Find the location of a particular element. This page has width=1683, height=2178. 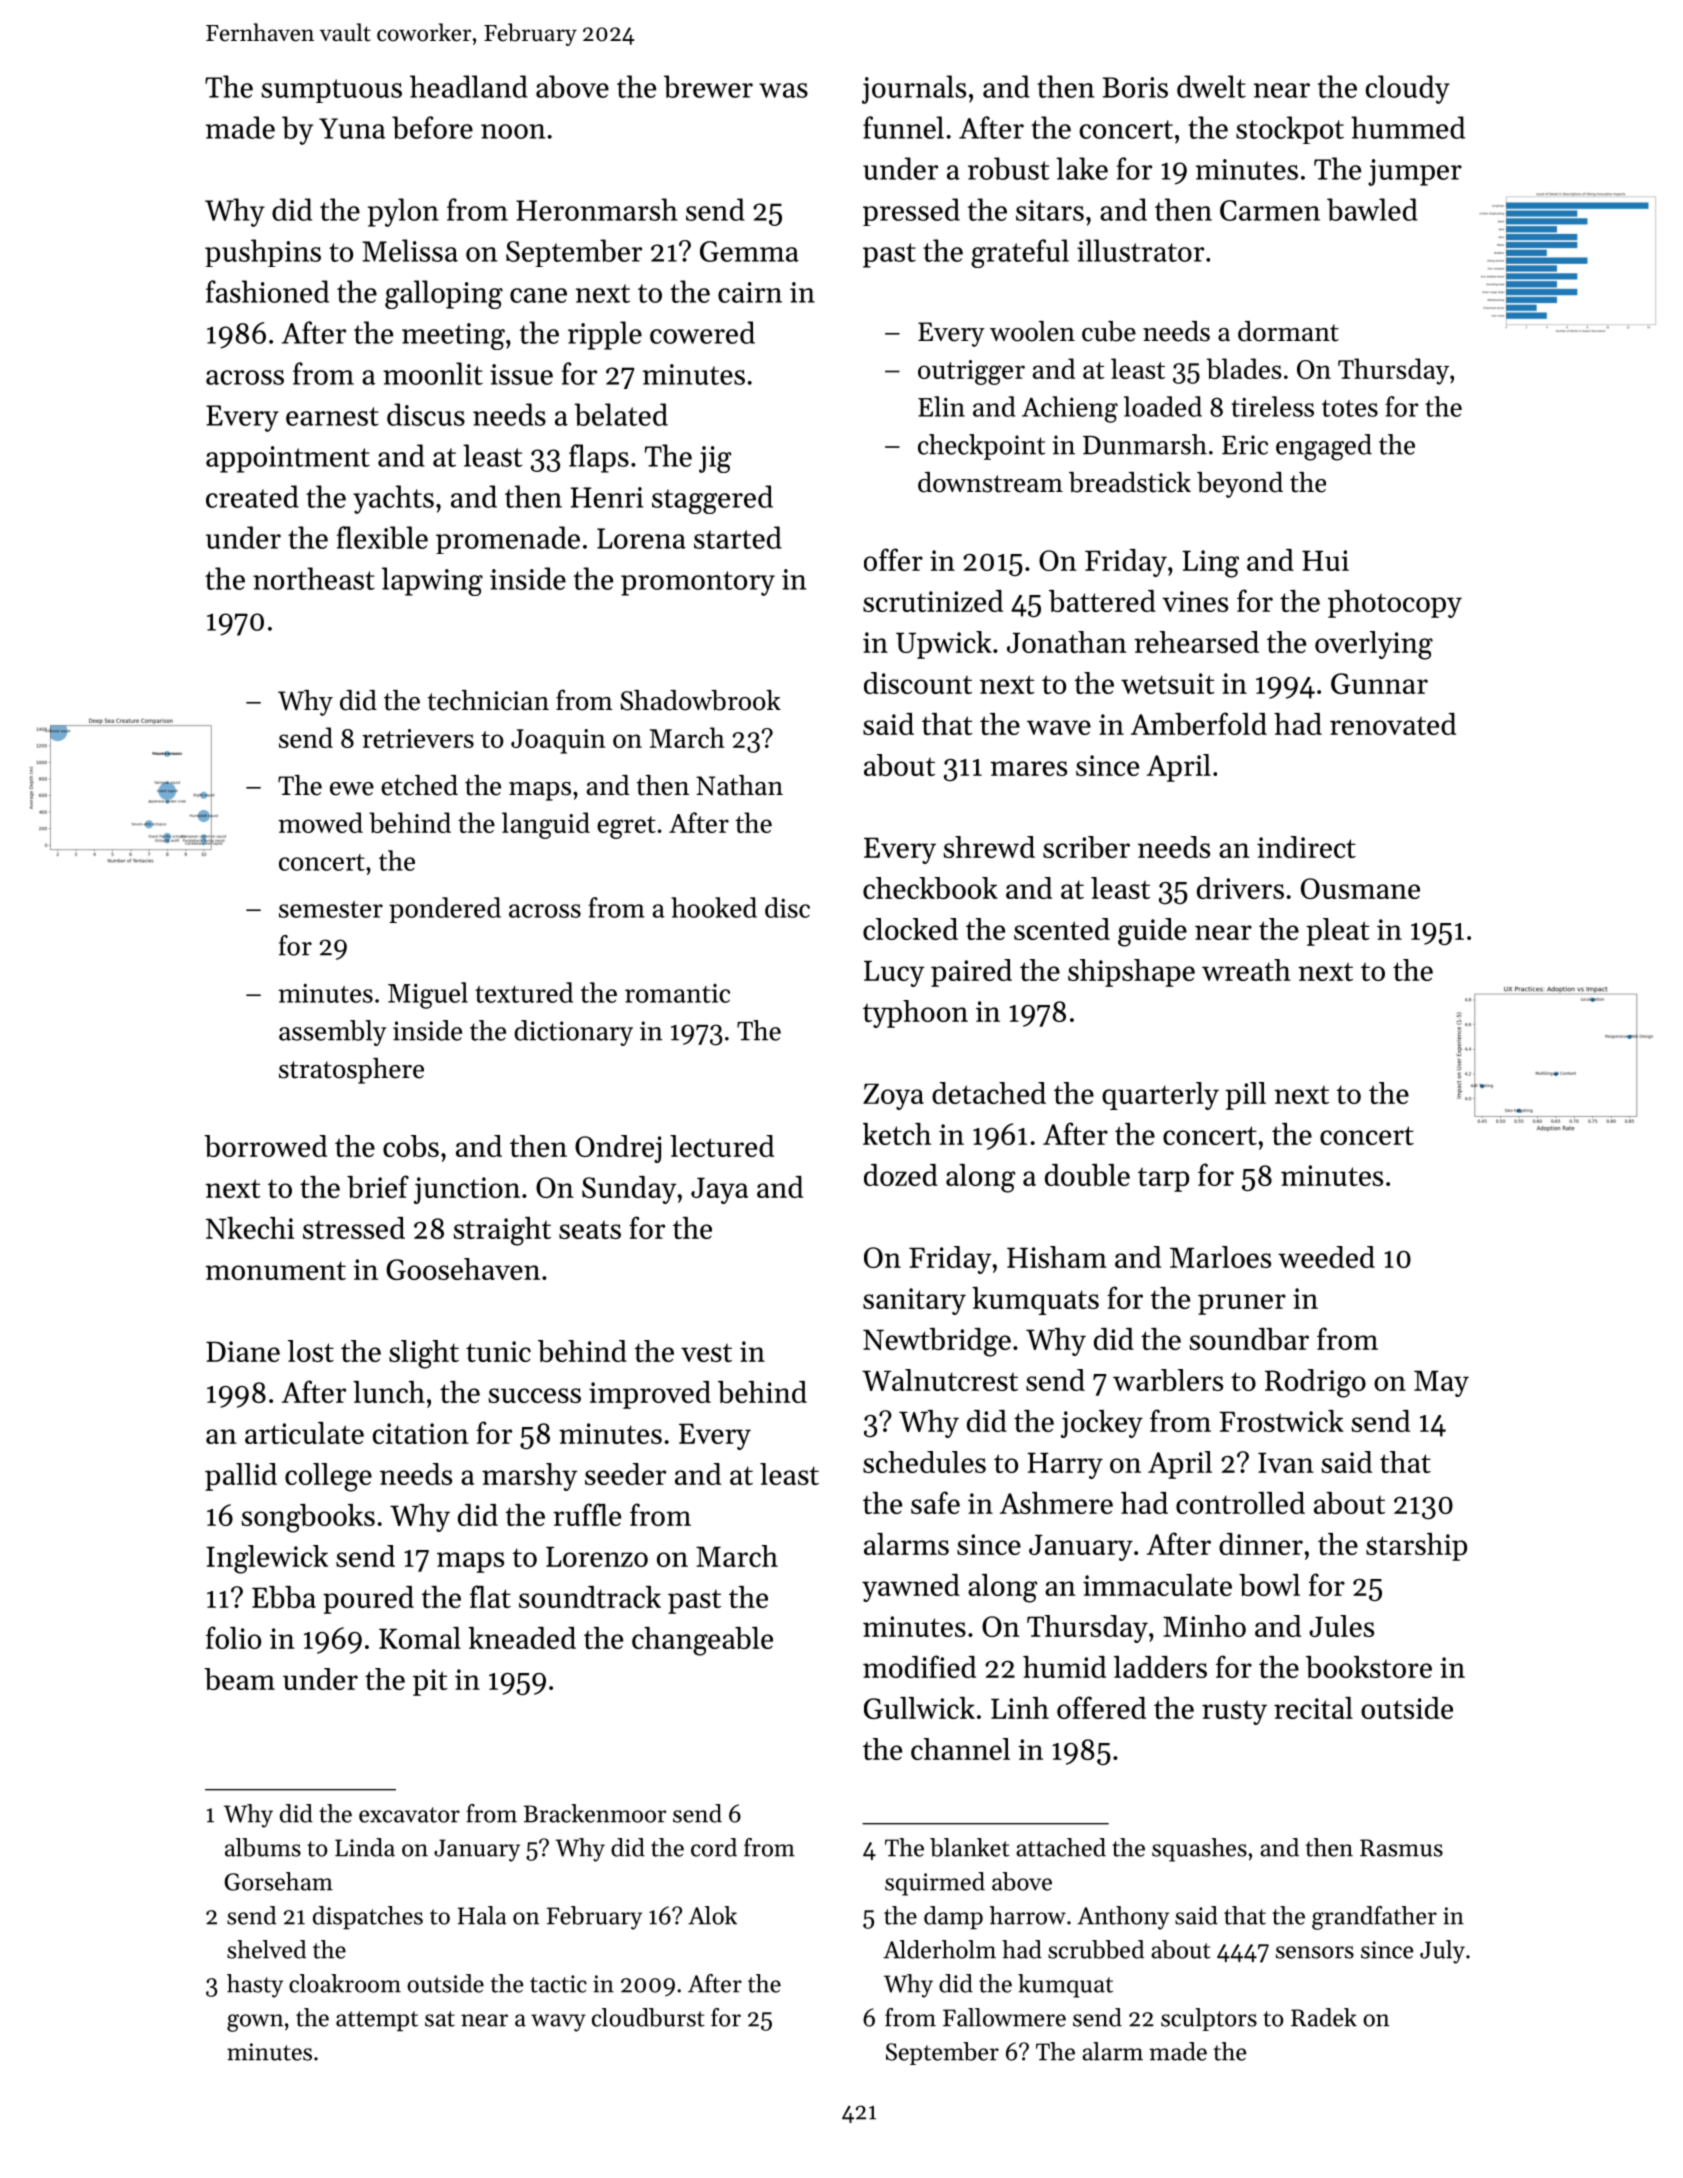

Diane is located at coordinates (243, 1351).
